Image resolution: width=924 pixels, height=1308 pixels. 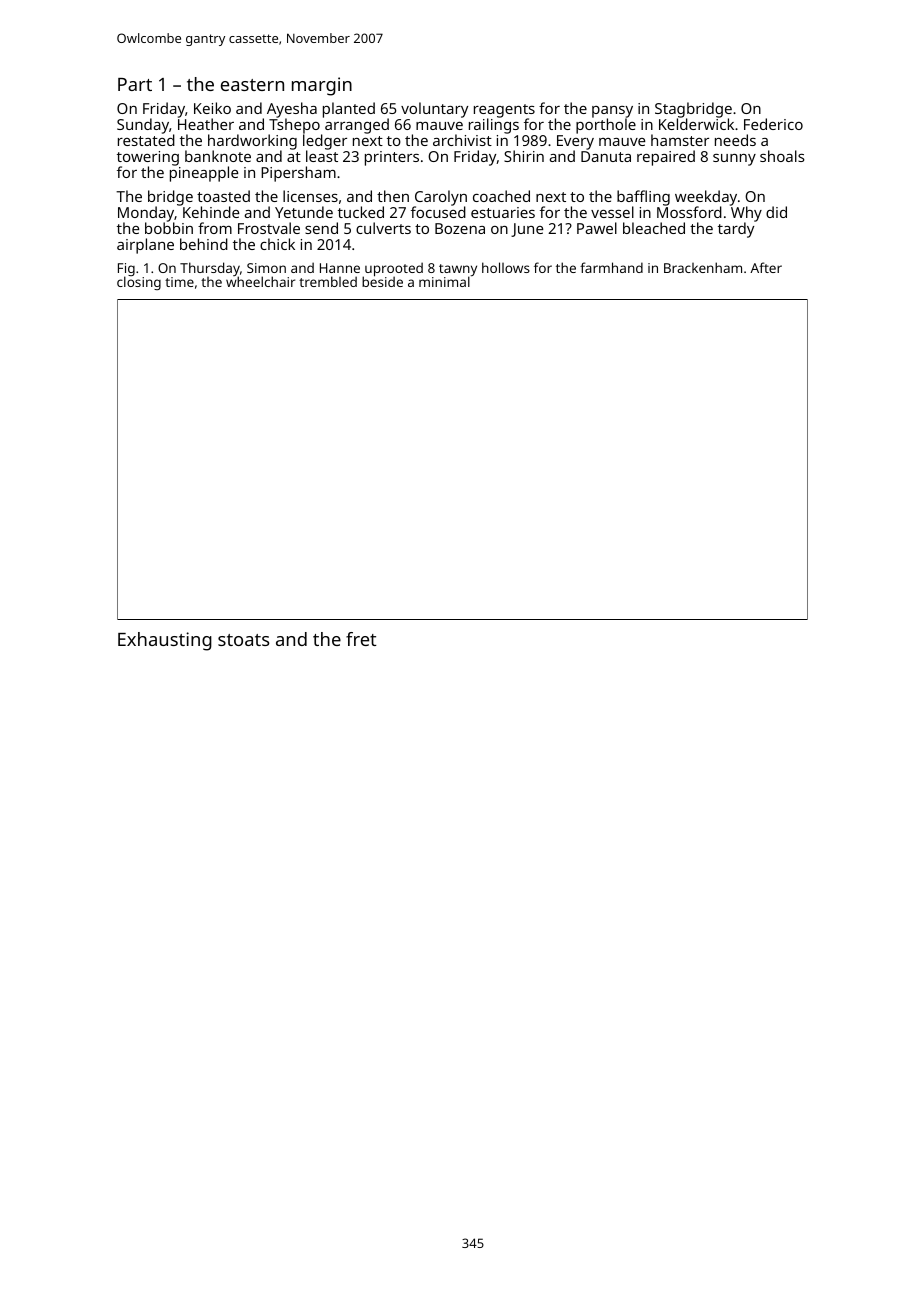 What do you see at coordinates (165, 641) in the document?
I see `Exhausting` at bounding box center [165, 641].
